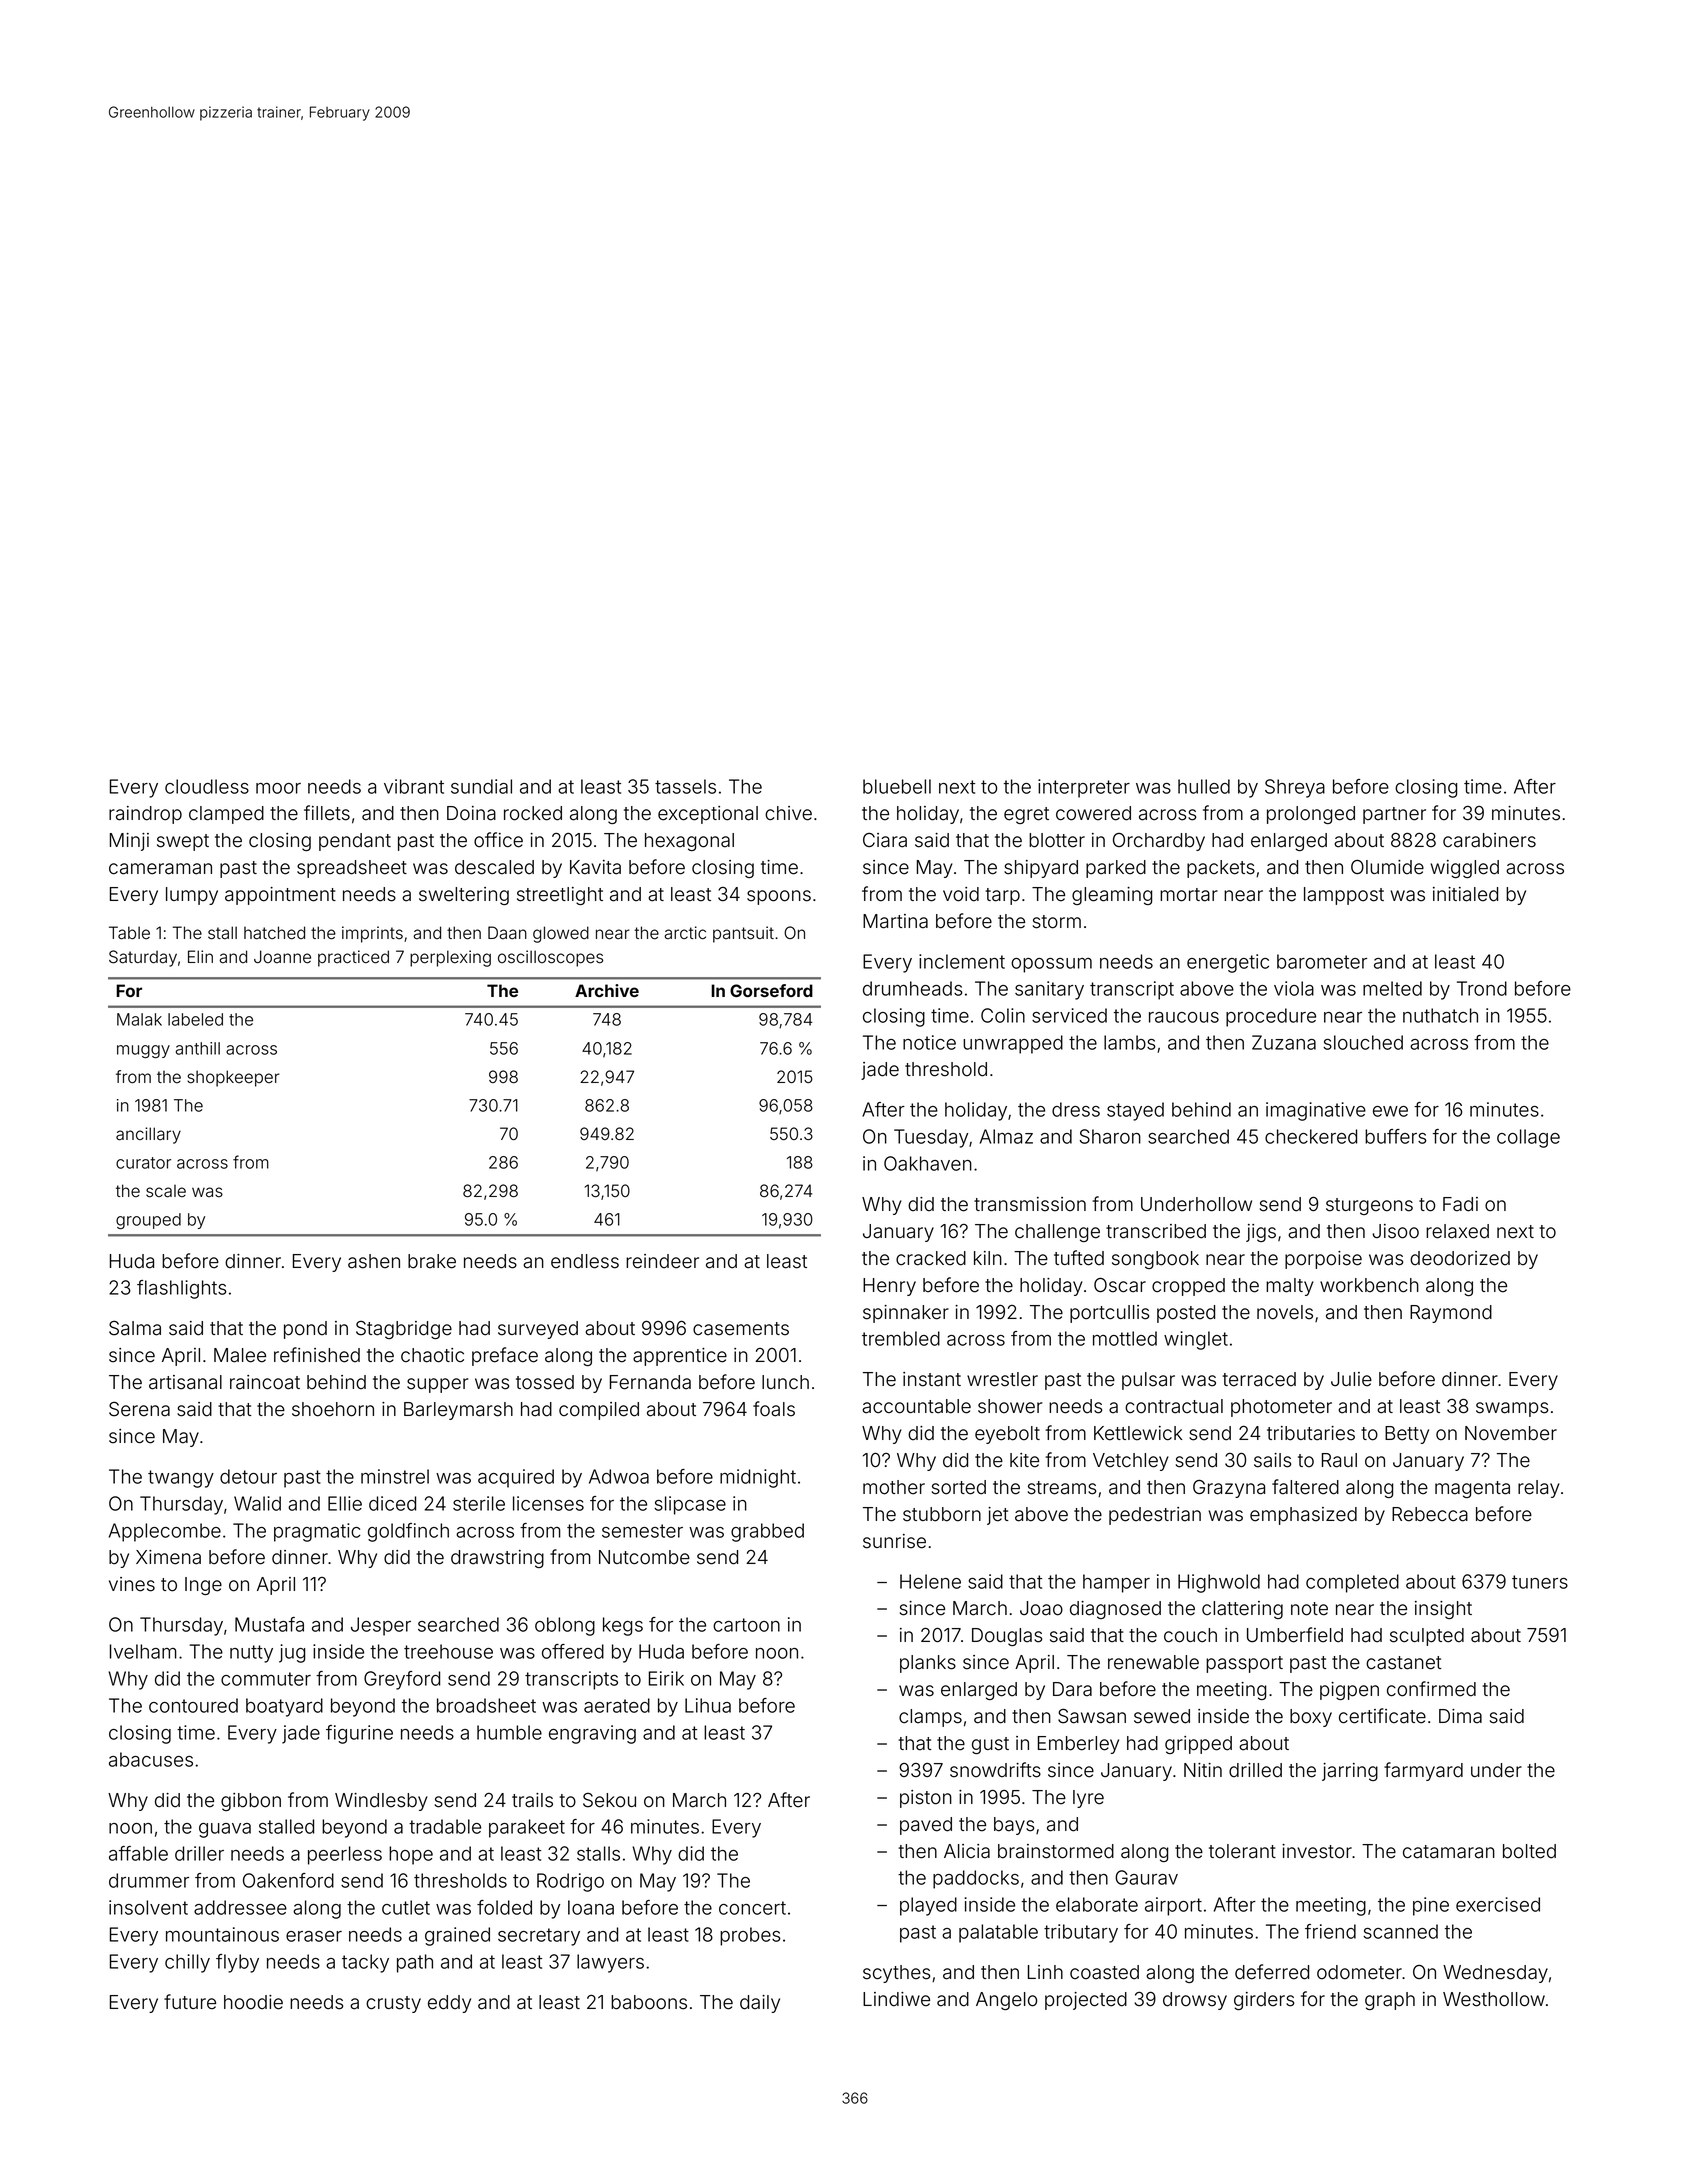 The image size is (1683, 2178). Describe the element at coordinates (233, 1078) in the screenshot. I see `shopkeeper` at that location.
